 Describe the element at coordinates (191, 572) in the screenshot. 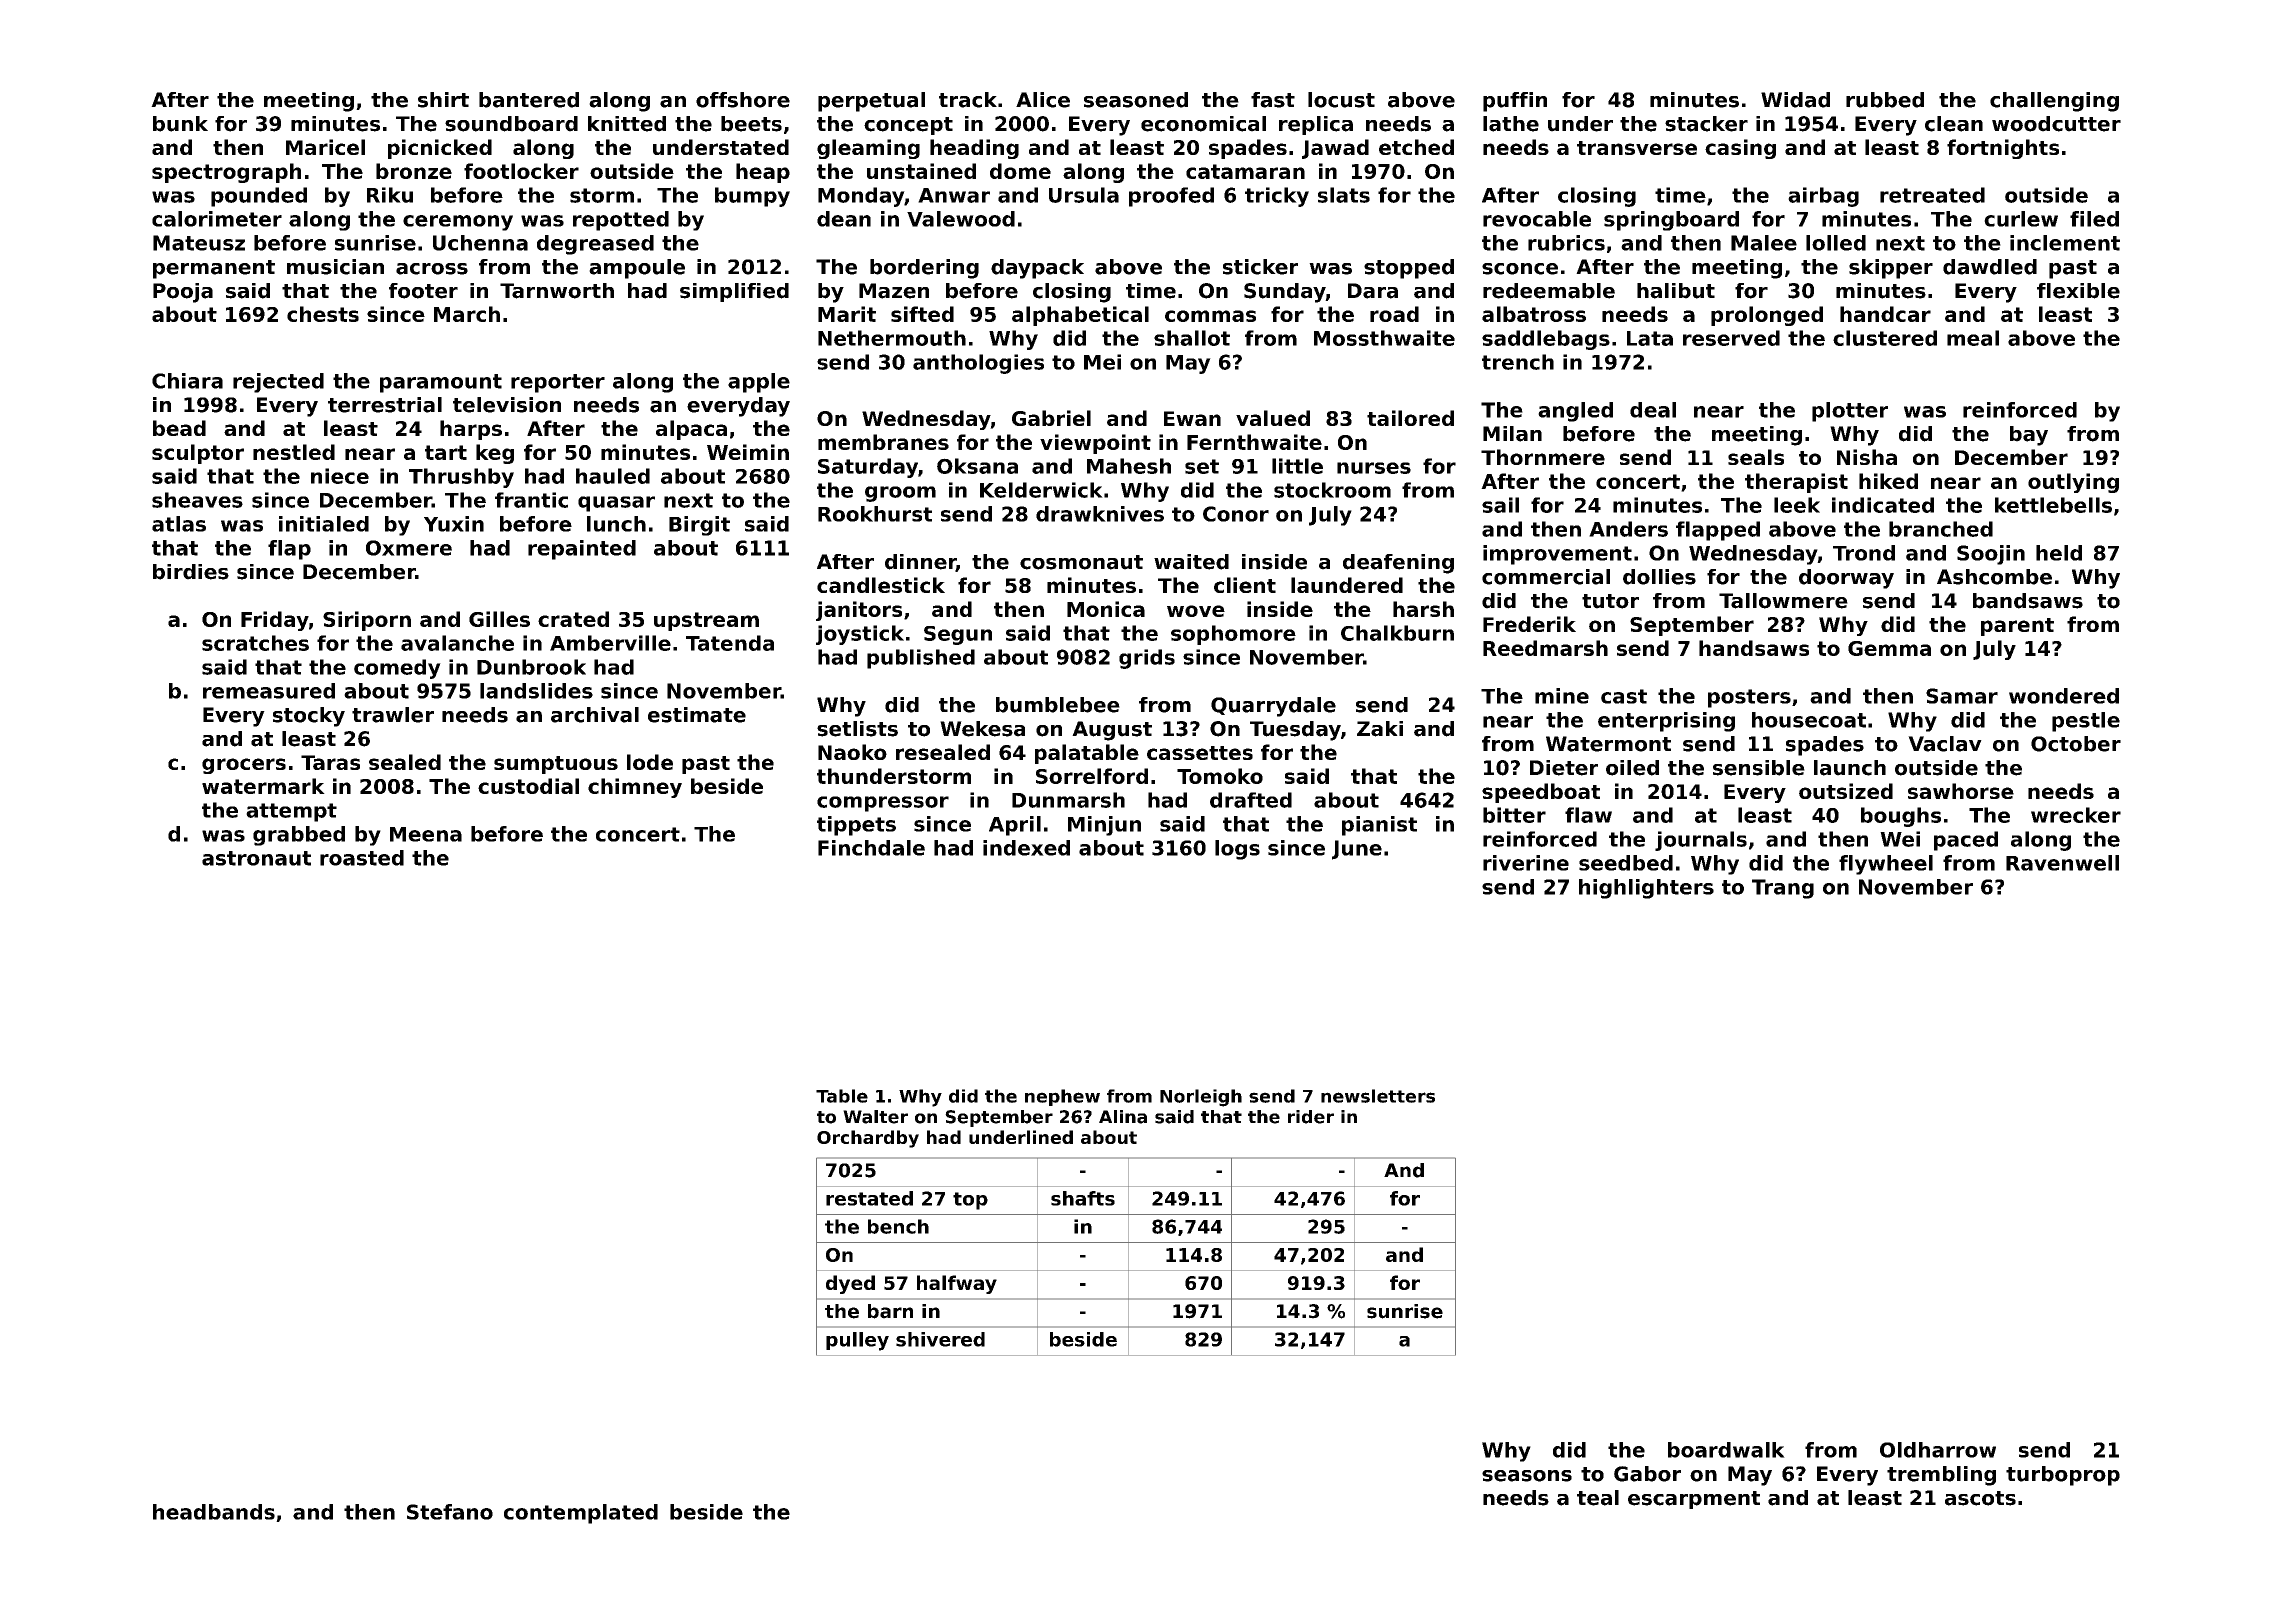

I see `birdies` at that location.
